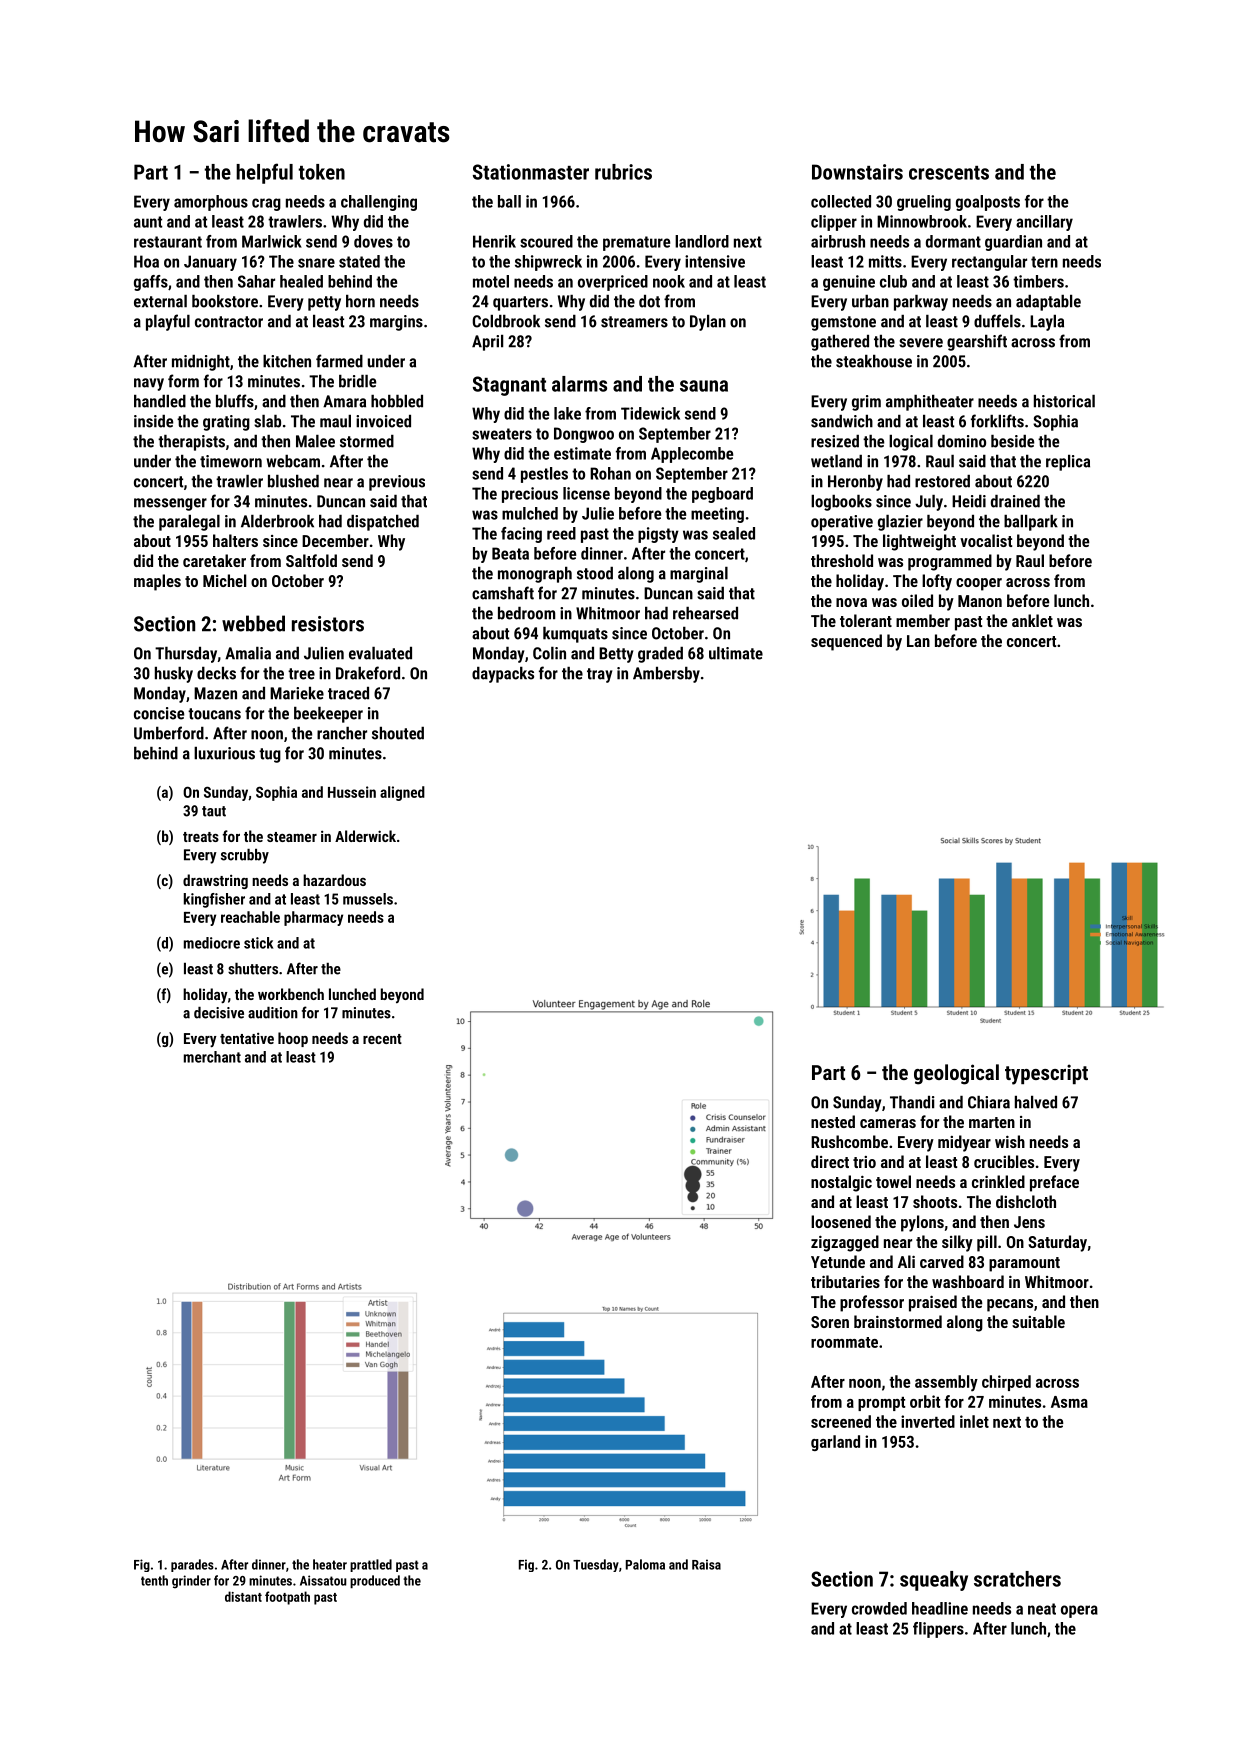 This screenshot has width=1239, height=1752. I want to click on dispatched, so click(383, 523).
